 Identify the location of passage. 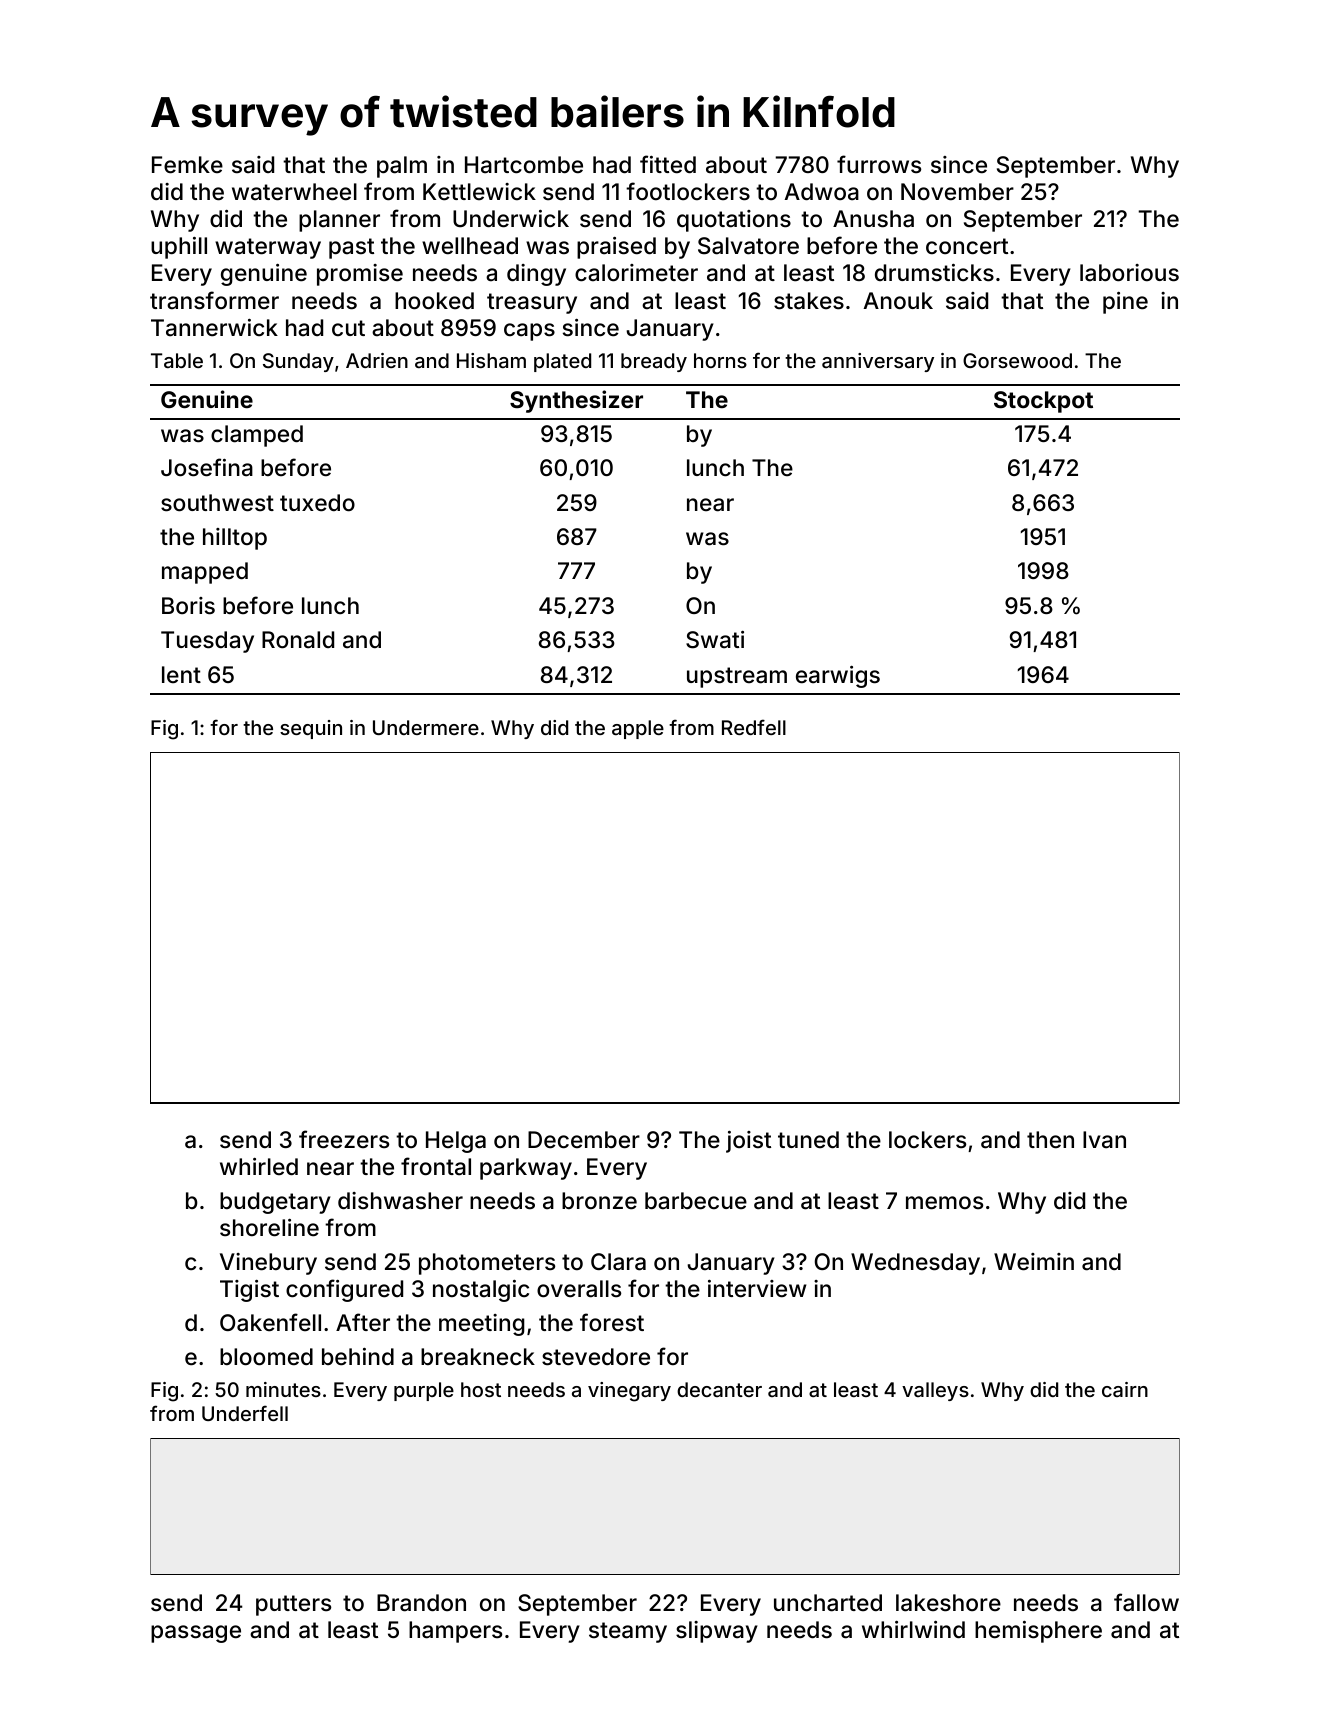
(196, 1634).
